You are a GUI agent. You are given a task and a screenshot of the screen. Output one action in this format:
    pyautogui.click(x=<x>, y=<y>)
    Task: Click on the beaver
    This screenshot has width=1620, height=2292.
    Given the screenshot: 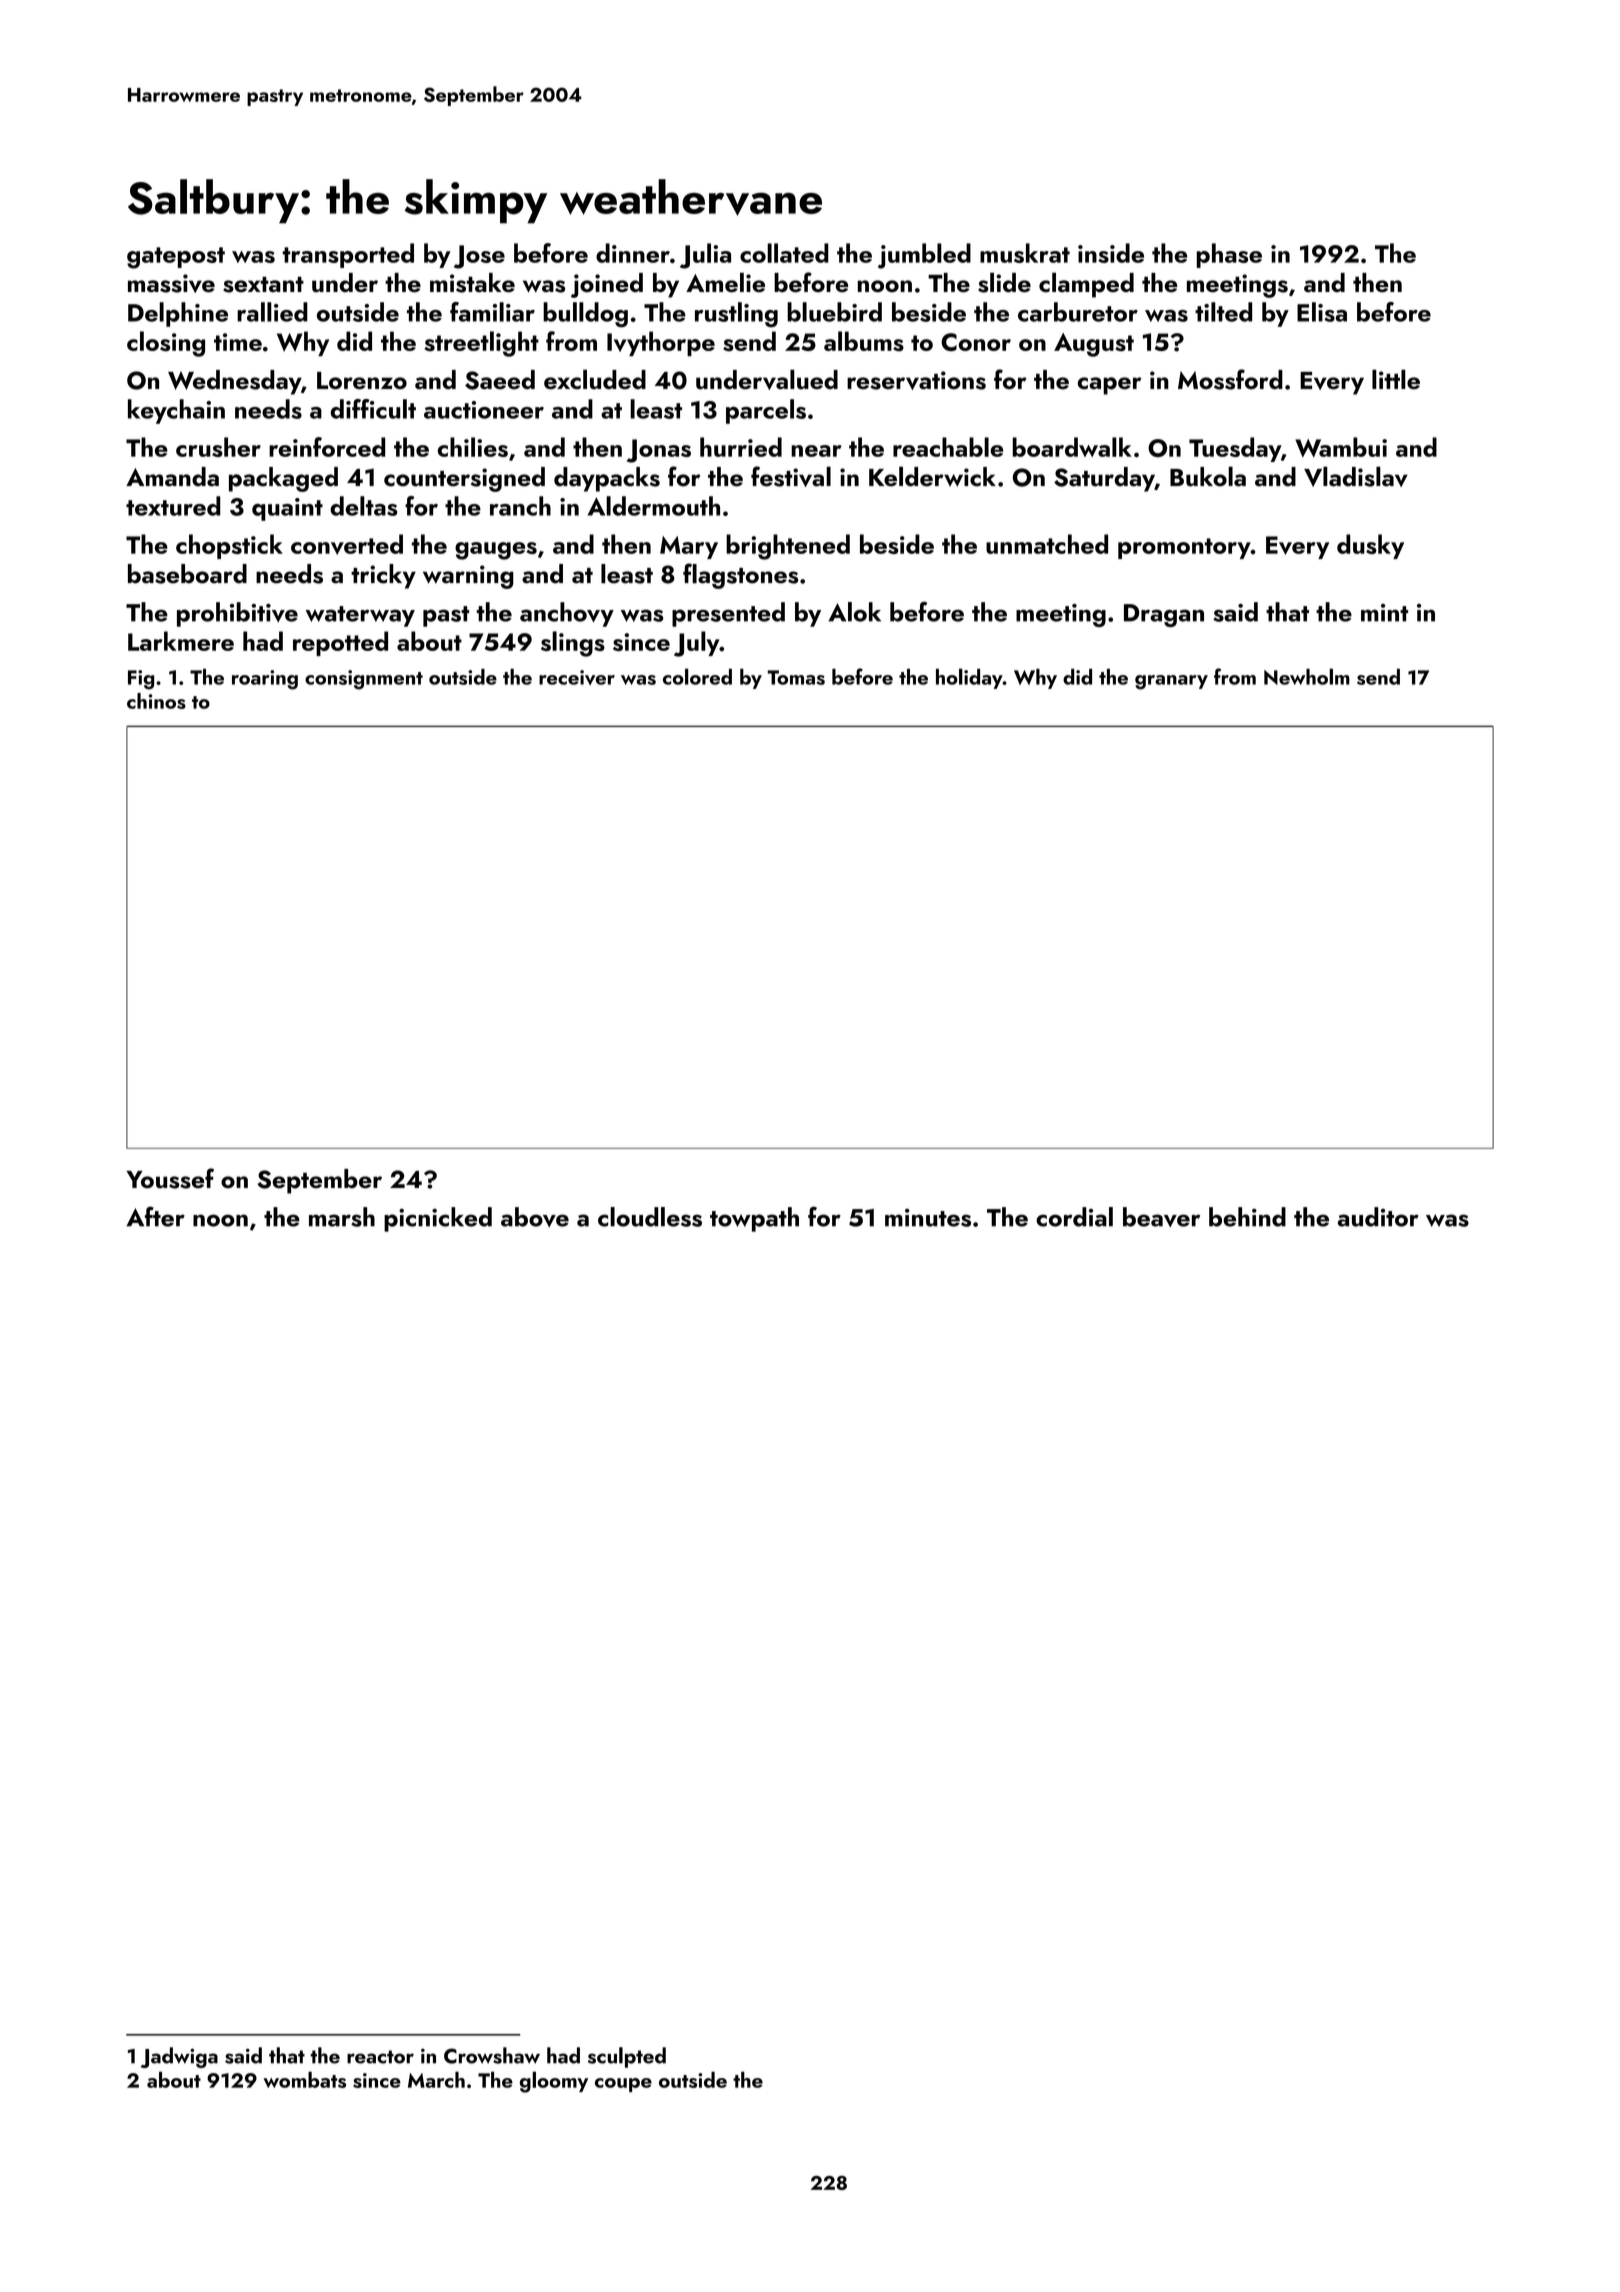 What is the action you would take?
    pyautogui.click(x=1161, y=1217)
